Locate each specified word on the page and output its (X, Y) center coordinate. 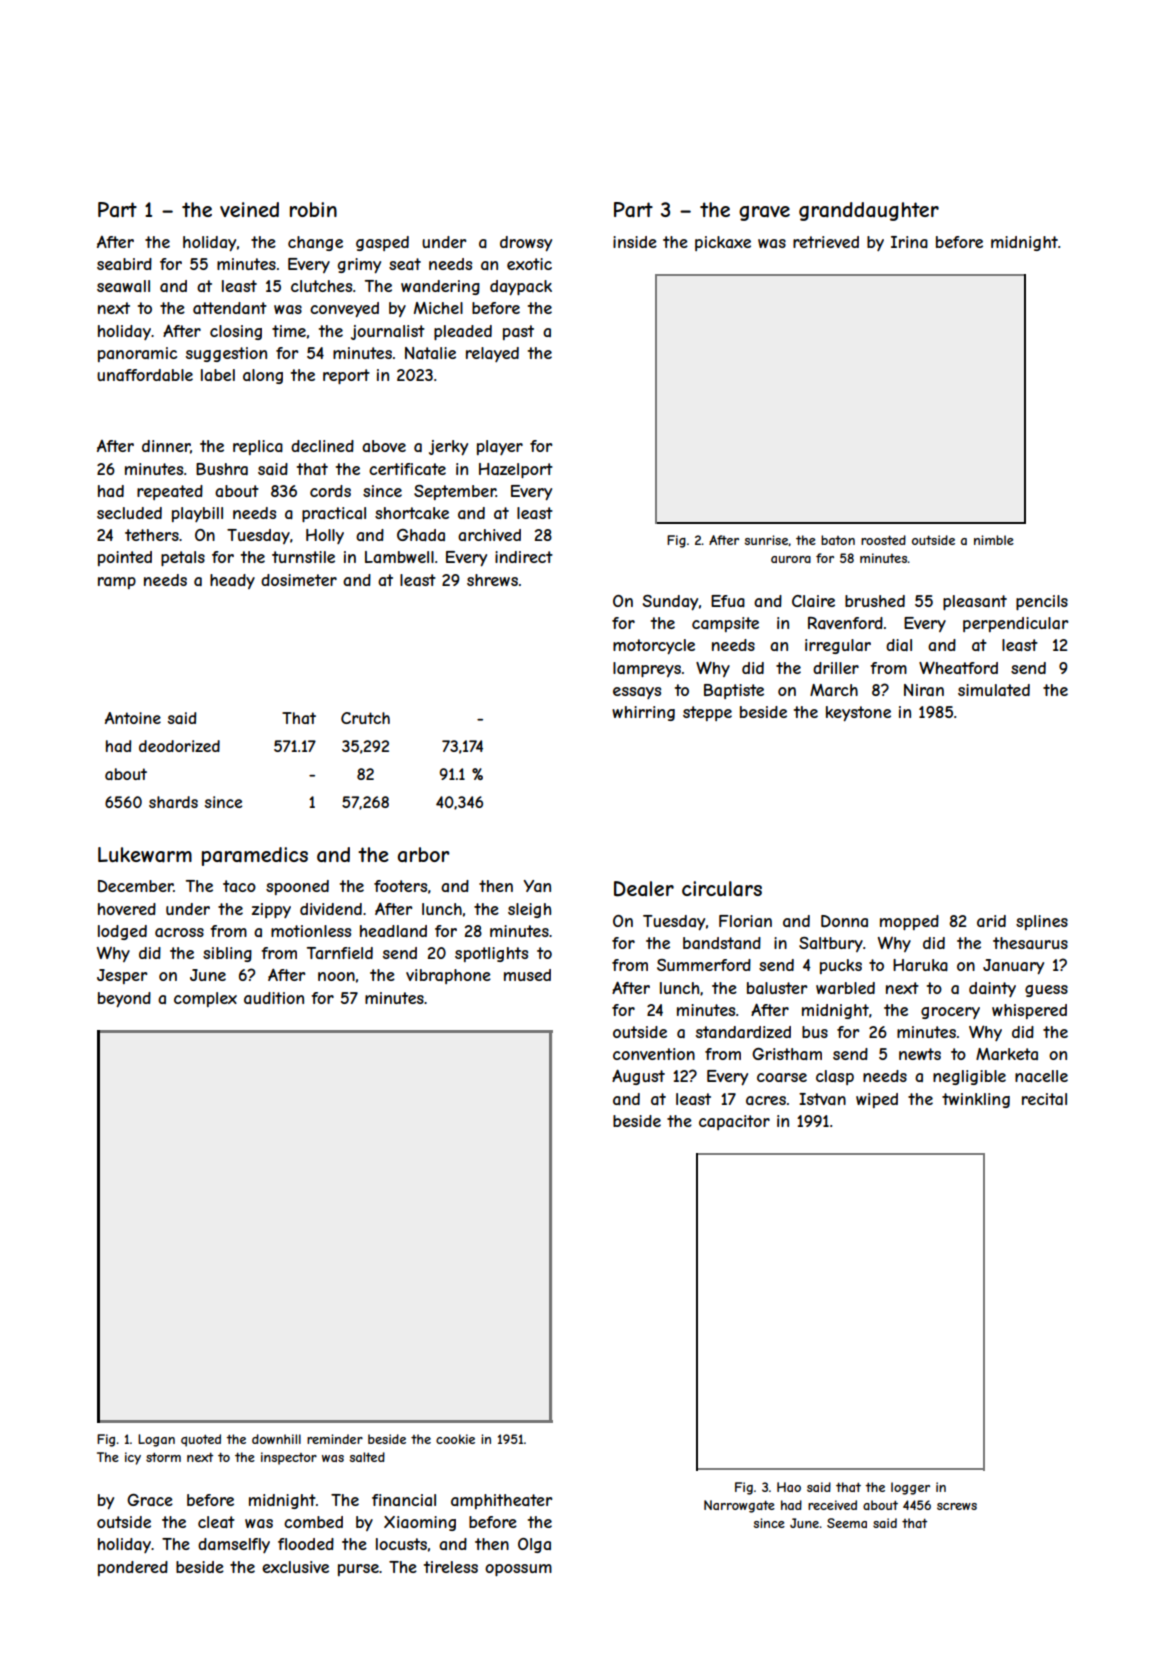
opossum (518, 1570)
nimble (994, 540)
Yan (537, 886)
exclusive (295, 1567)
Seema (847, 1523)
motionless (311, 931)
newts (920, 1054)
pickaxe (723, 243)
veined (249, 209)
